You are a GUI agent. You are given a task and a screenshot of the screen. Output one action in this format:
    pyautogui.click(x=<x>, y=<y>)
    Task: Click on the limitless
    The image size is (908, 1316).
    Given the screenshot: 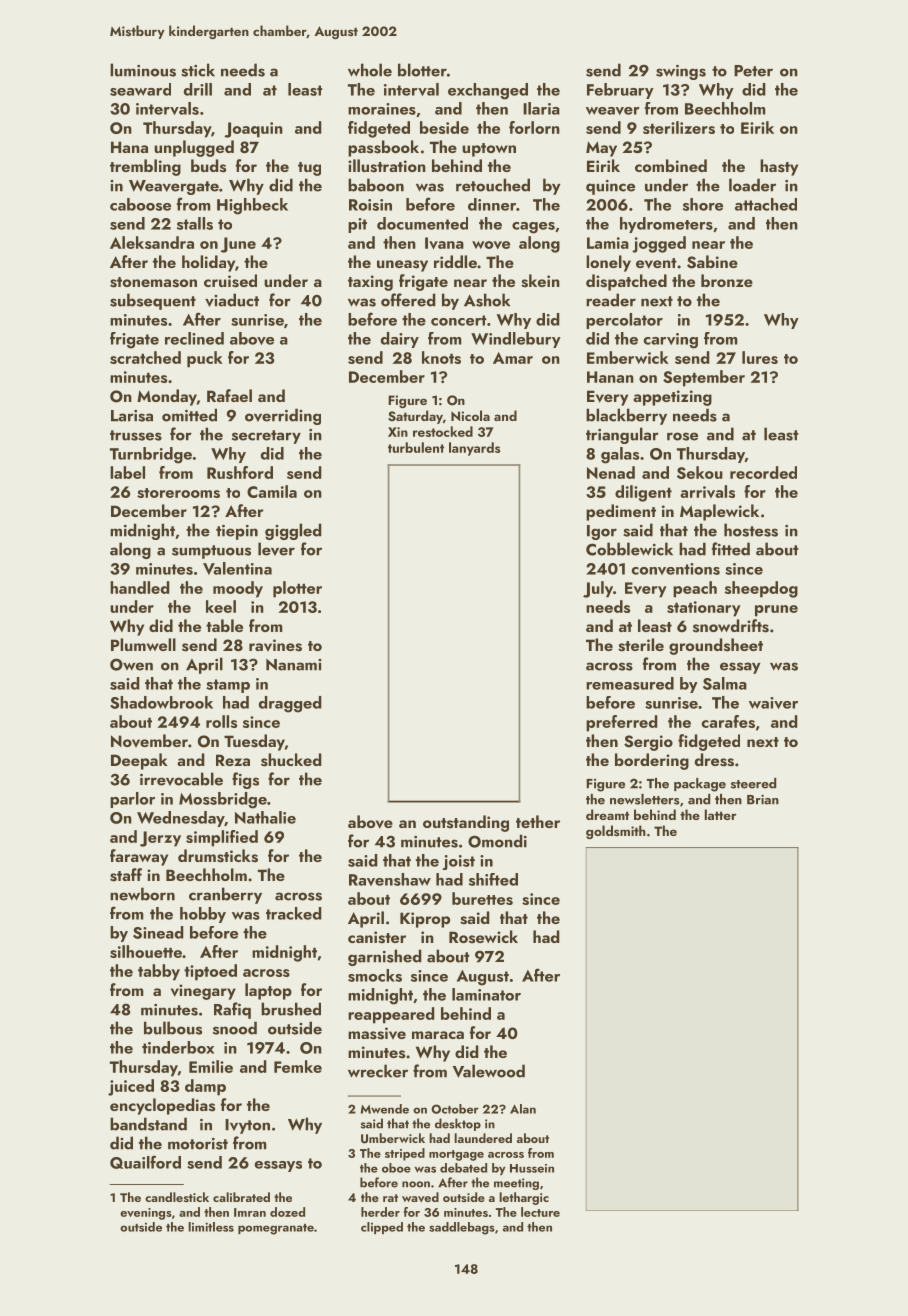 What is the action you would take?
    pyautogui.click(x=211, y=1227)
